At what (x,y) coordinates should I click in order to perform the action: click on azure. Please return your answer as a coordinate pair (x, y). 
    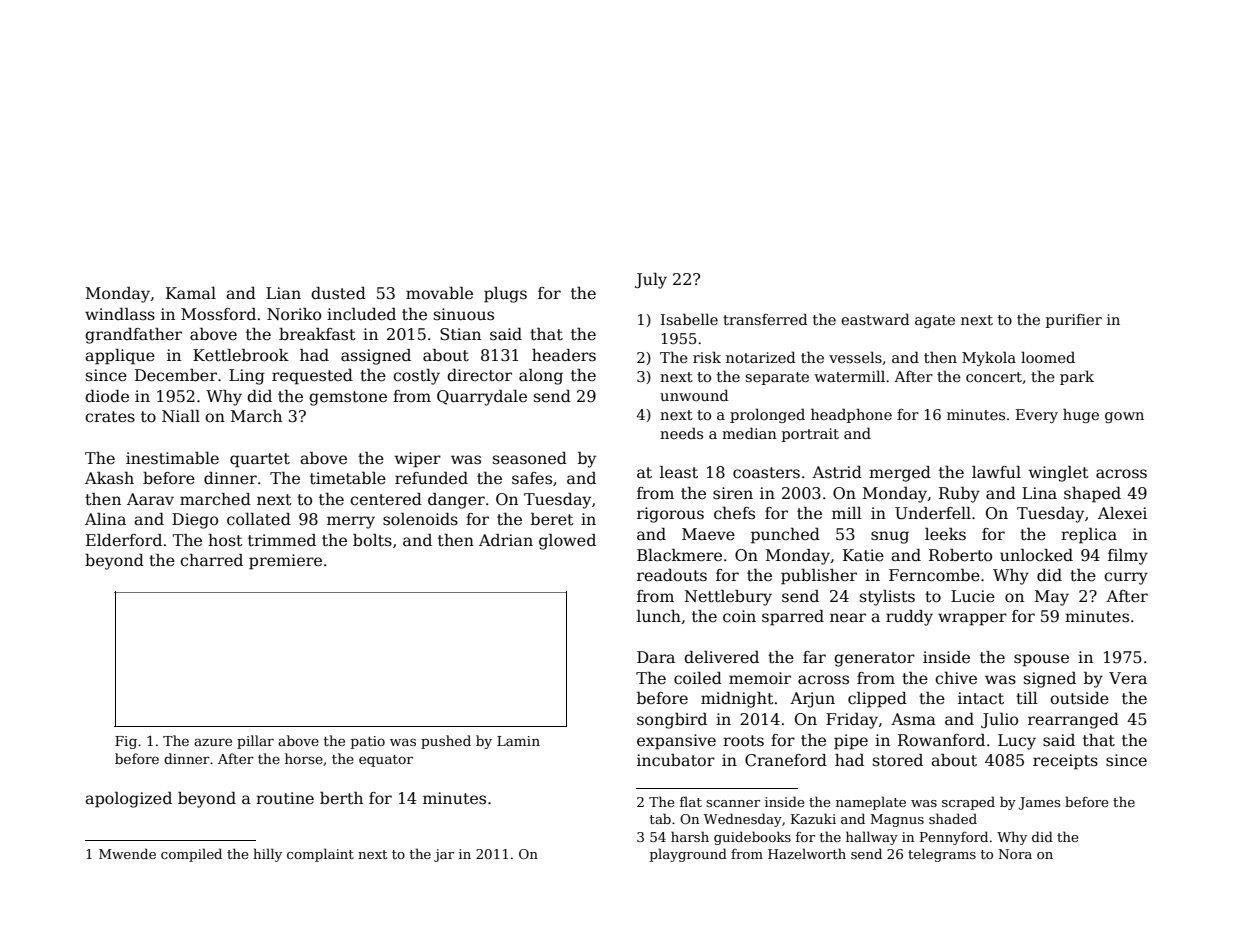
    Looking at the image, I should click on (213, 742).
